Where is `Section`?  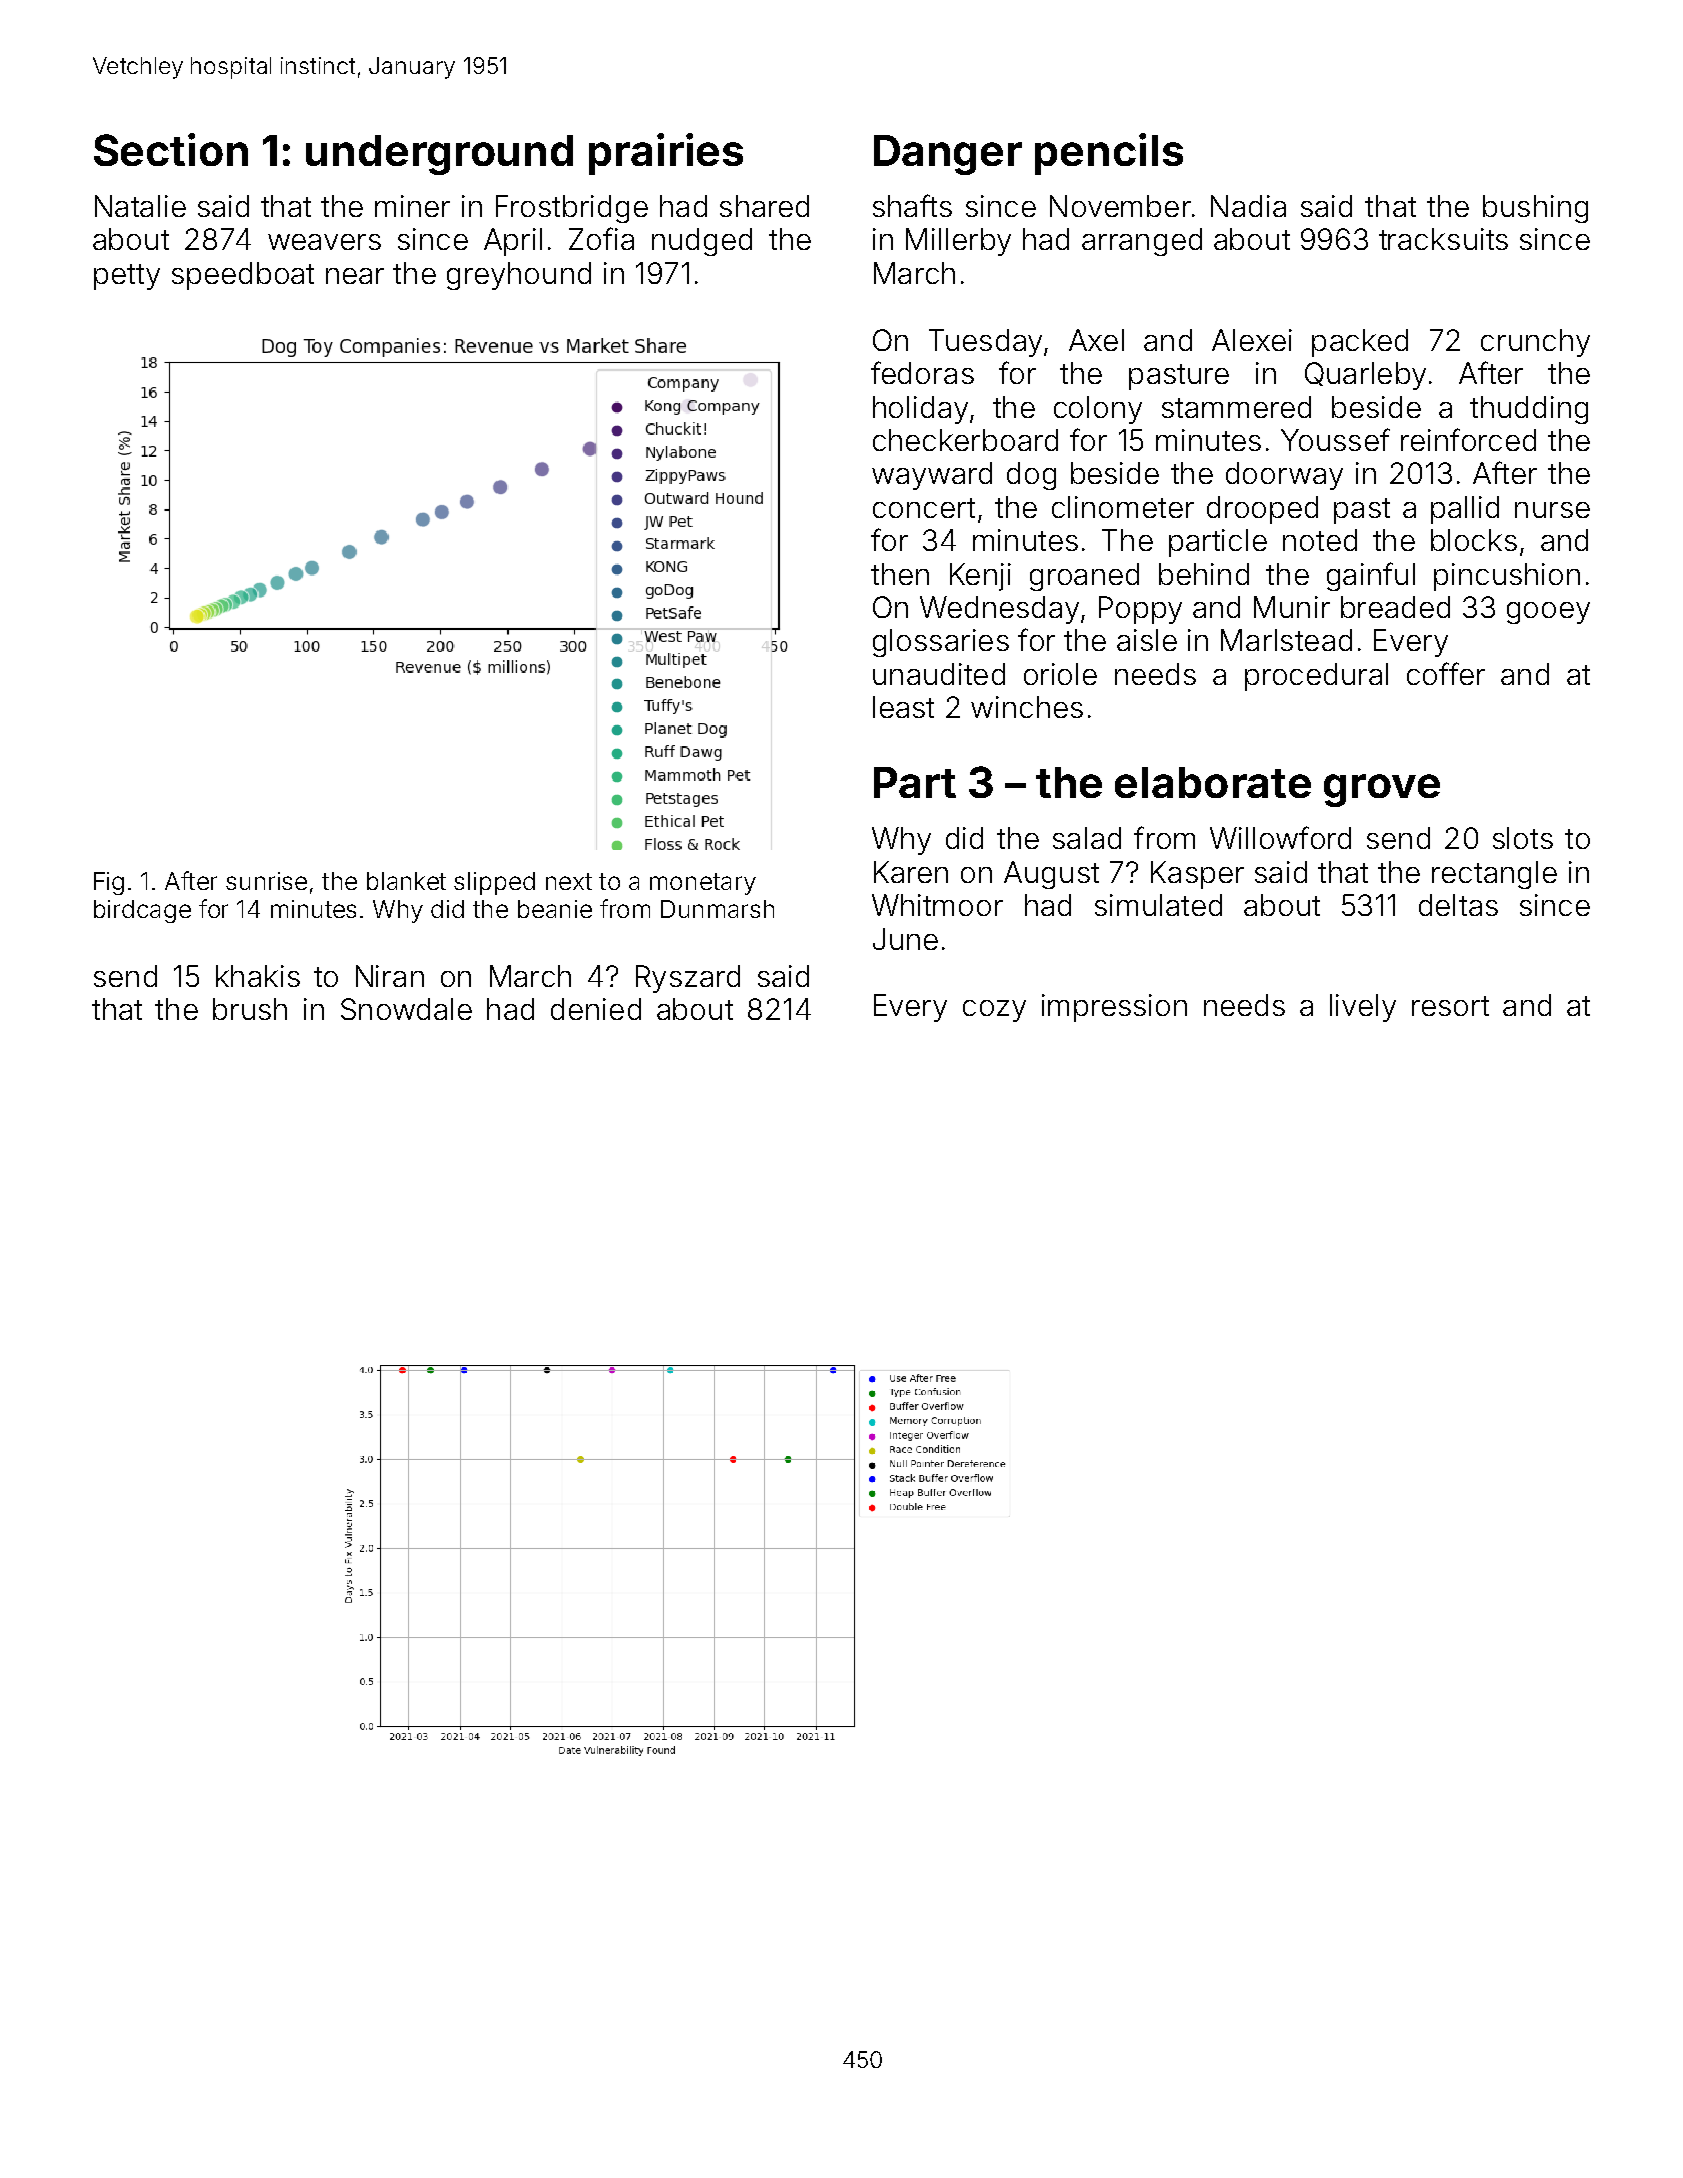
Section is located at coordinates (171, 149).
